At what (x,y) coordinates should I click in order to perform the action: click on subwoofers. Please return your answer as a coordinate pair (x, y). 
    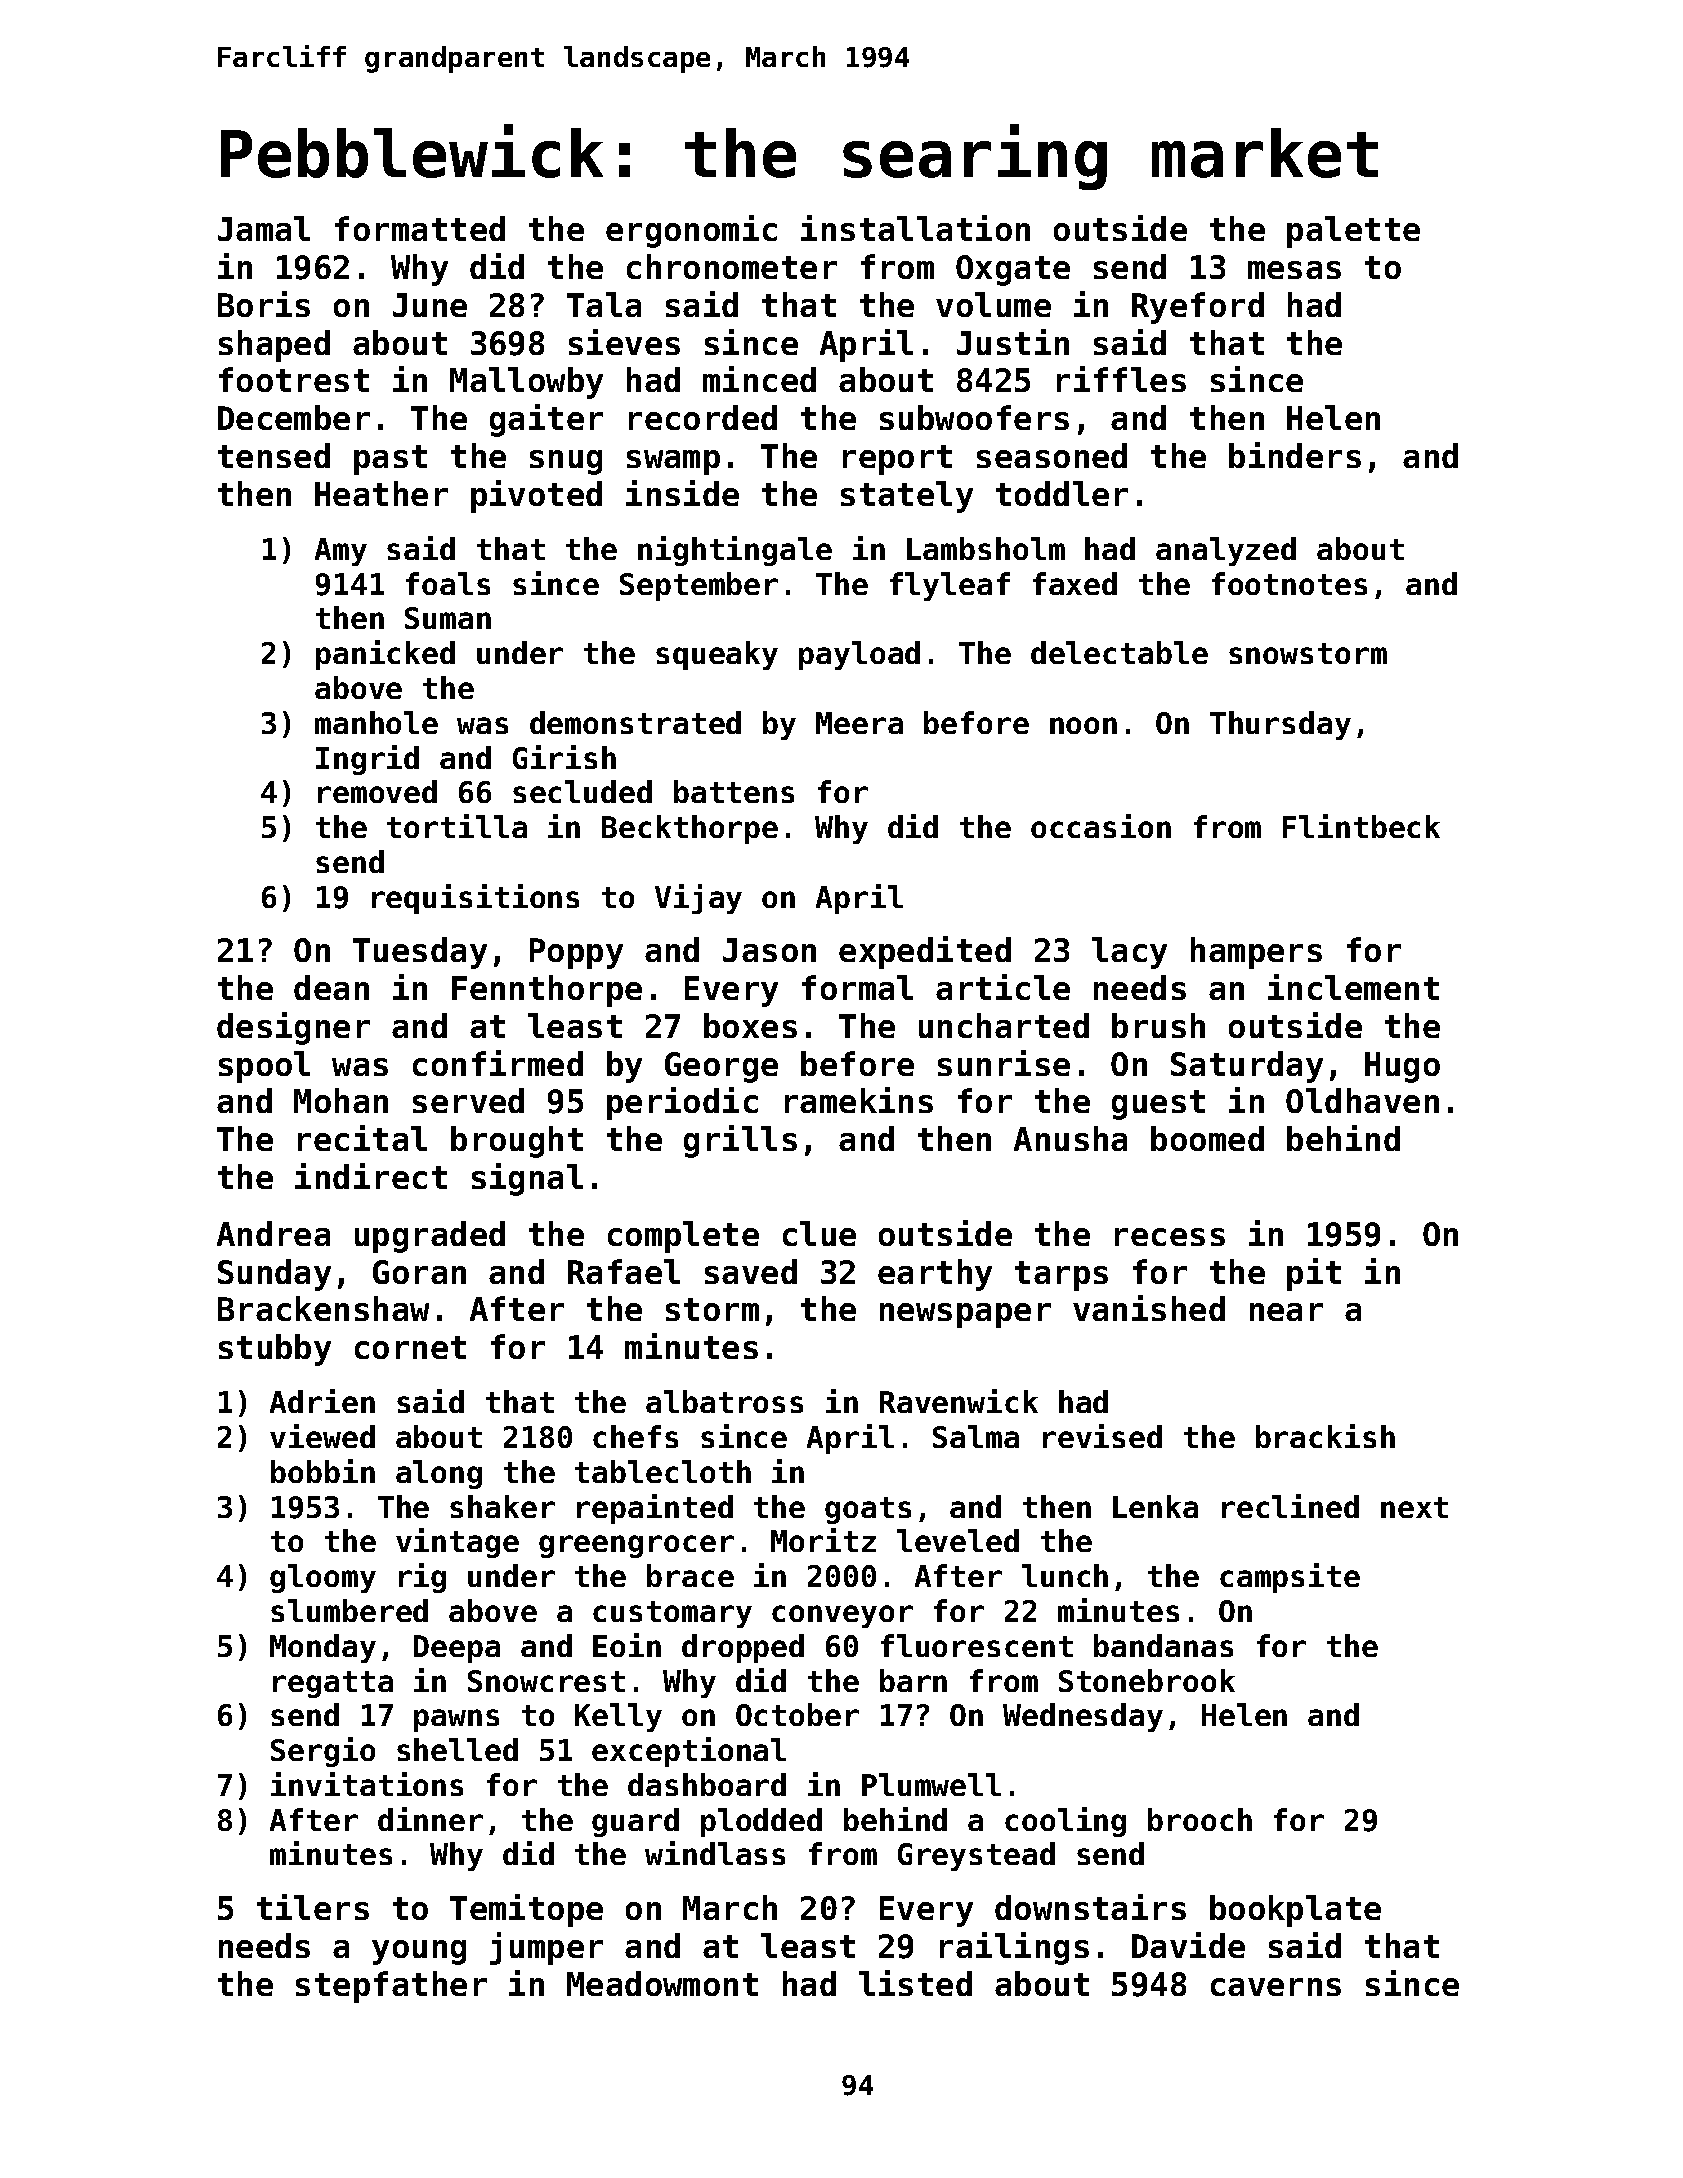
    Looking at the image, I should click on (974, 417).
